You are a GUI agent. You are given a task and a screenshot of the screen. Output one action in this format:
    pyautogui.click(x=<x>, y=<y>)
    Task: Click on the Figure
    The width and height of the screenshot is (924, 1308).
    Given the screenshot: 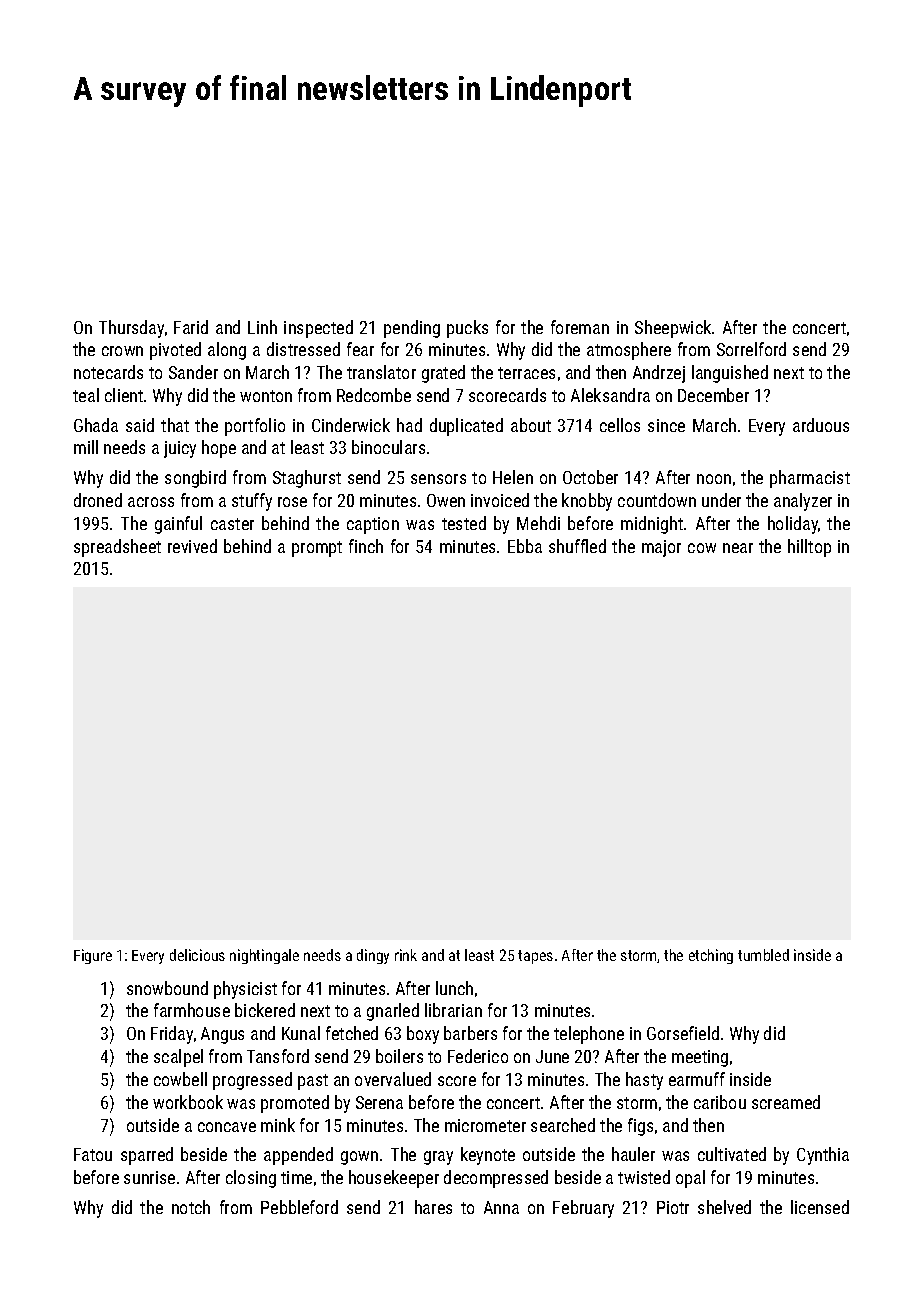 What is the action you would take?
    pyautogui.click(x=93, y=956)
